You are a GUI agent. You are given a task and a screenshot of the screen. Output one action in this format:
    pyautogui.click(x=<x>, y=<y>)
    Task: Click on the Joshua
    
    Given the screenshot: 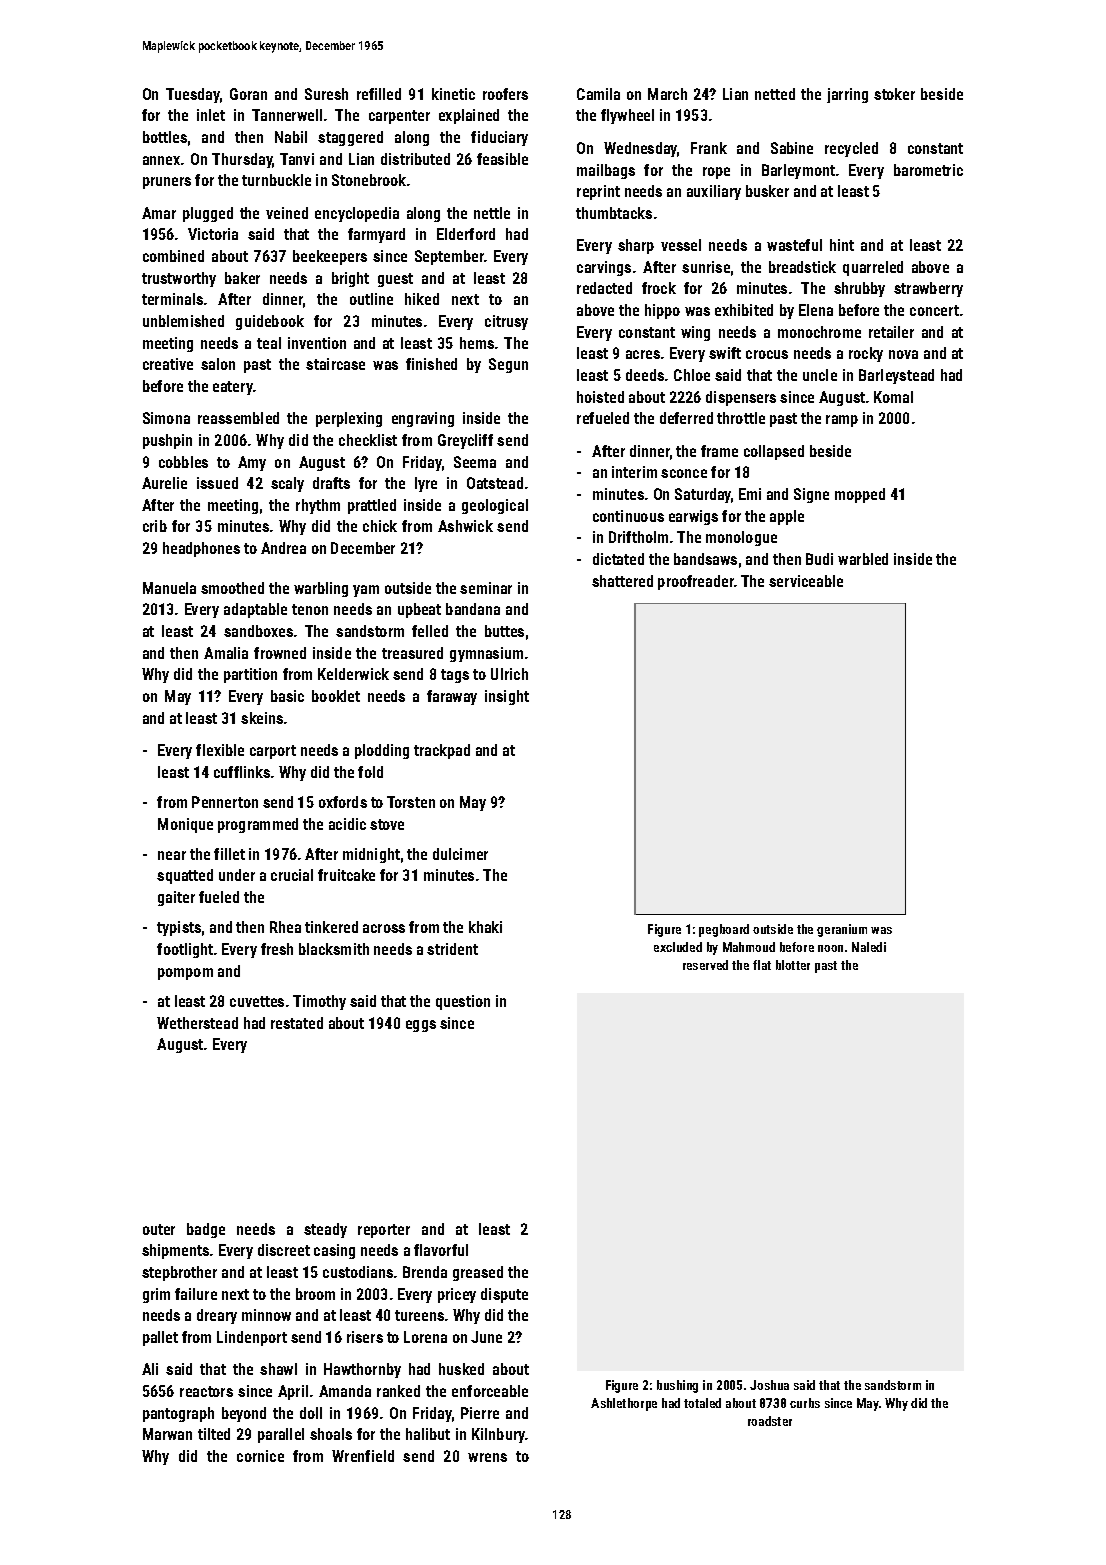 What is the action you would take?
    pyautogui.click(x=769, y=1385)
